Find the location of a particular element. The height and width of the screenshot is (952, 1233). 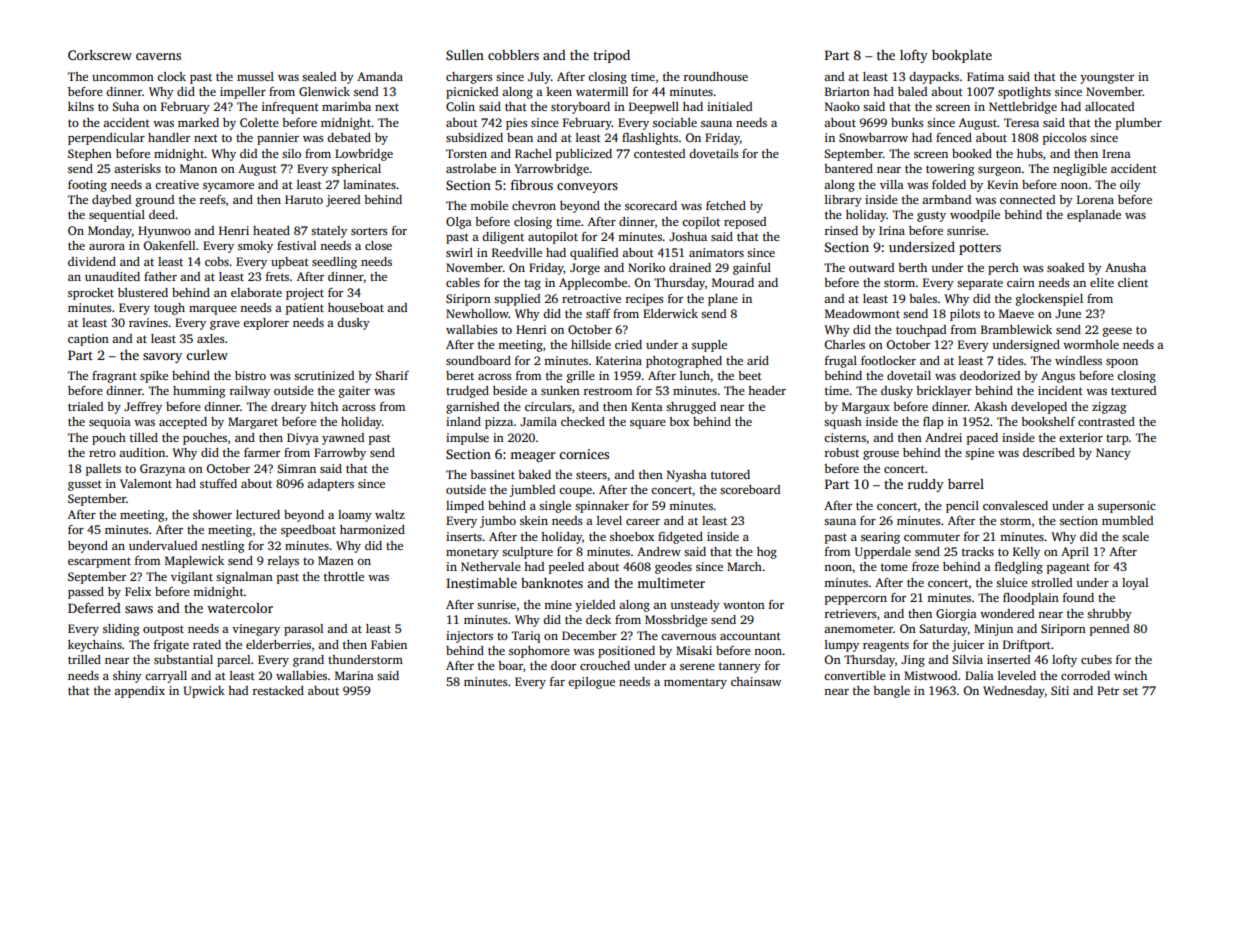

tripod is located at coordinates (611, 56).
